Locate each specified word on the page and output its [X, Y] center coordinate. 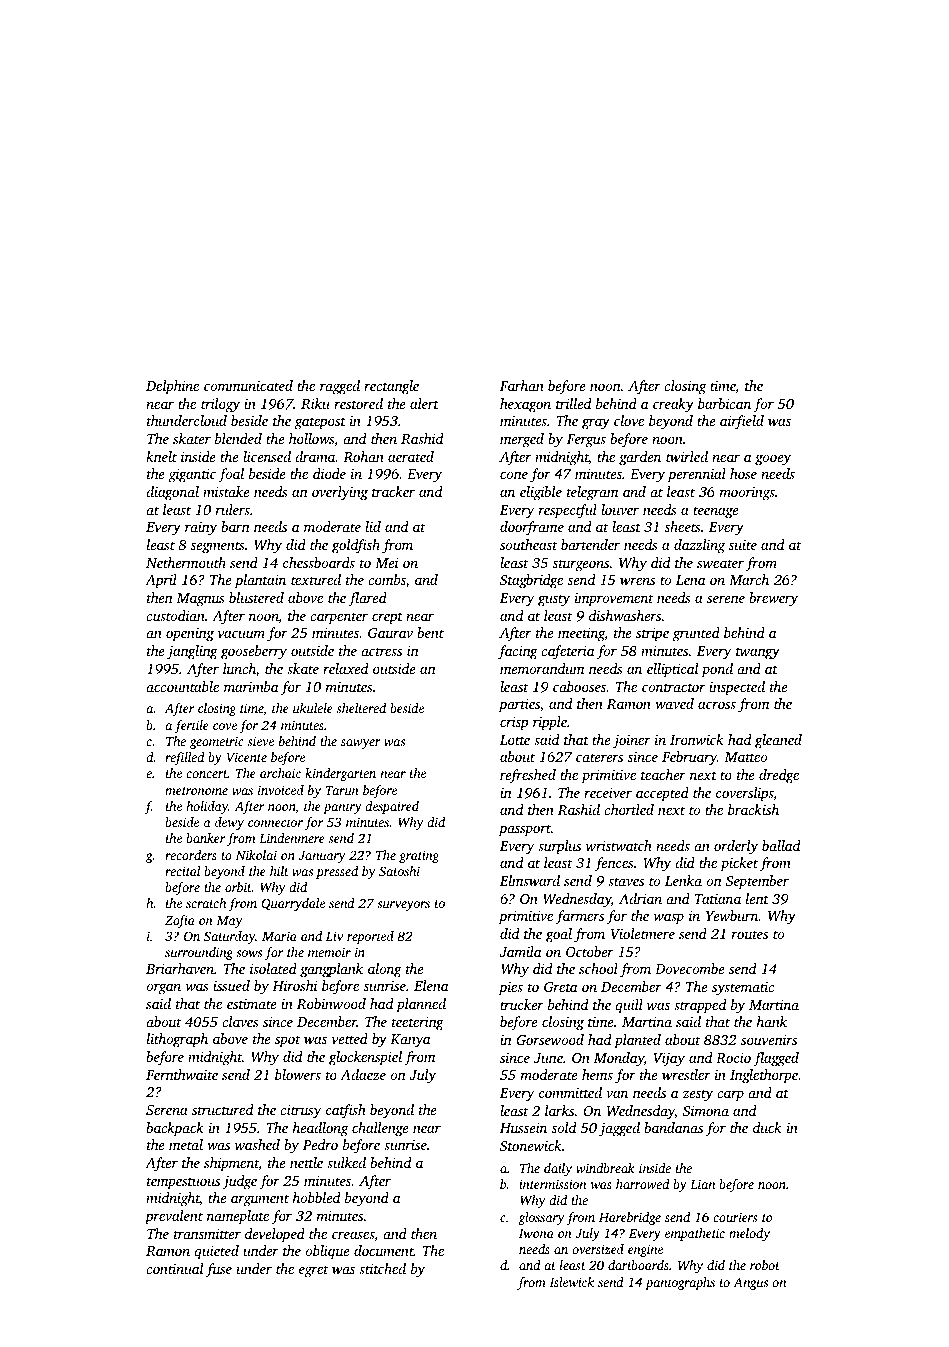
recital [182, 871]
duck [767, 1127]
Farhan [522, 385]
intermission [552, 1184]
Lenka [683, 880]
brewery [773, 599]
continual [174, 1268]
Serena [167, 1110]
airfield [742, 422]
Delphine [172, 387]
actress [381, 651]
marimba [251, 686]
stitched [382, 1268]
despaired [392, 807]
